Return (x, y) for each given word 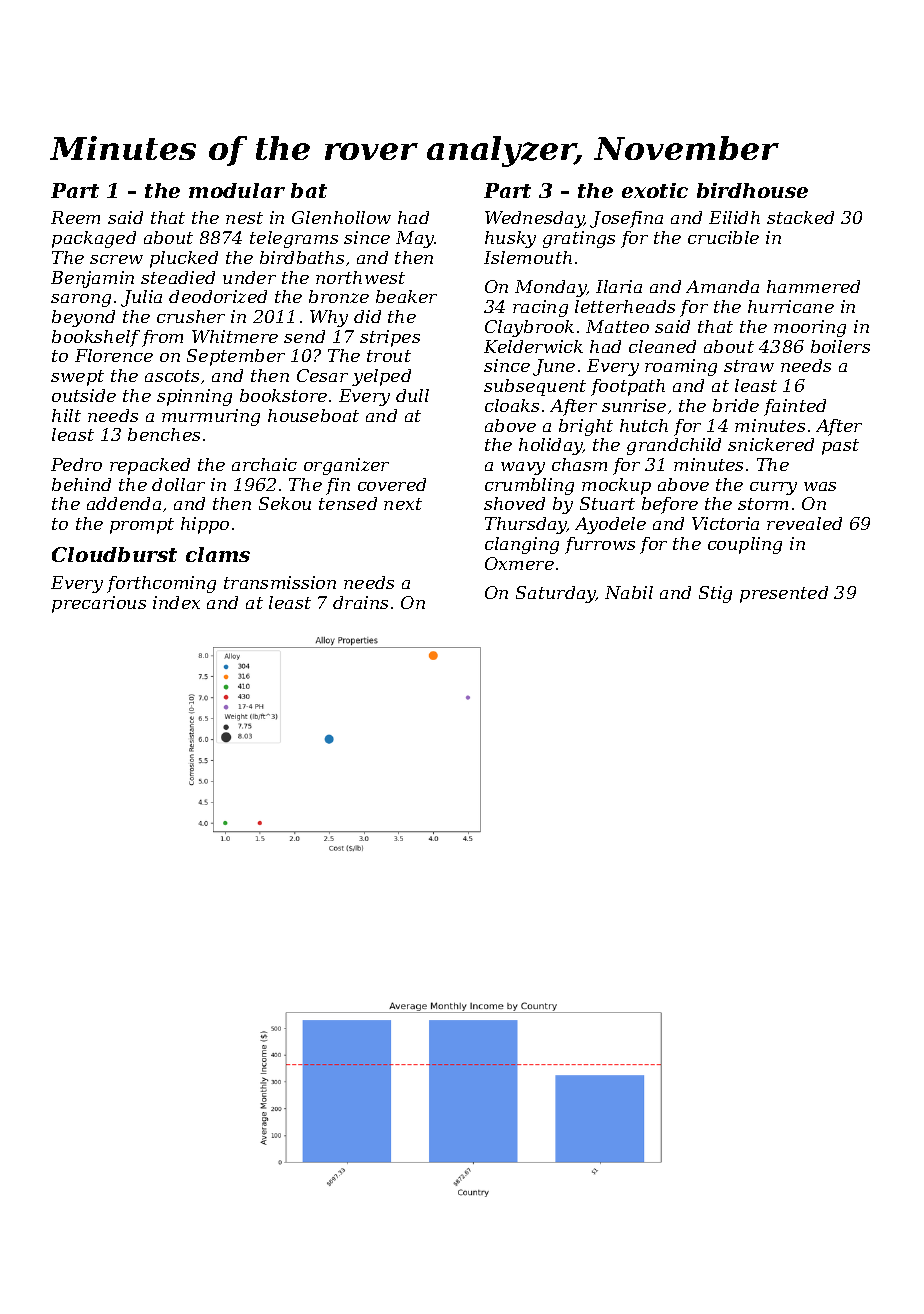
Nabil (629, 592)
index (176, 602)
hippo (205, 525)
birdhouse (752, 190)
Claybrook (529, 328)
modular (237, 190)
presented (784, 594)
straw (749, 366)
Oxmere (519, 563)
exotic (655, 190)
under (249, 277)
